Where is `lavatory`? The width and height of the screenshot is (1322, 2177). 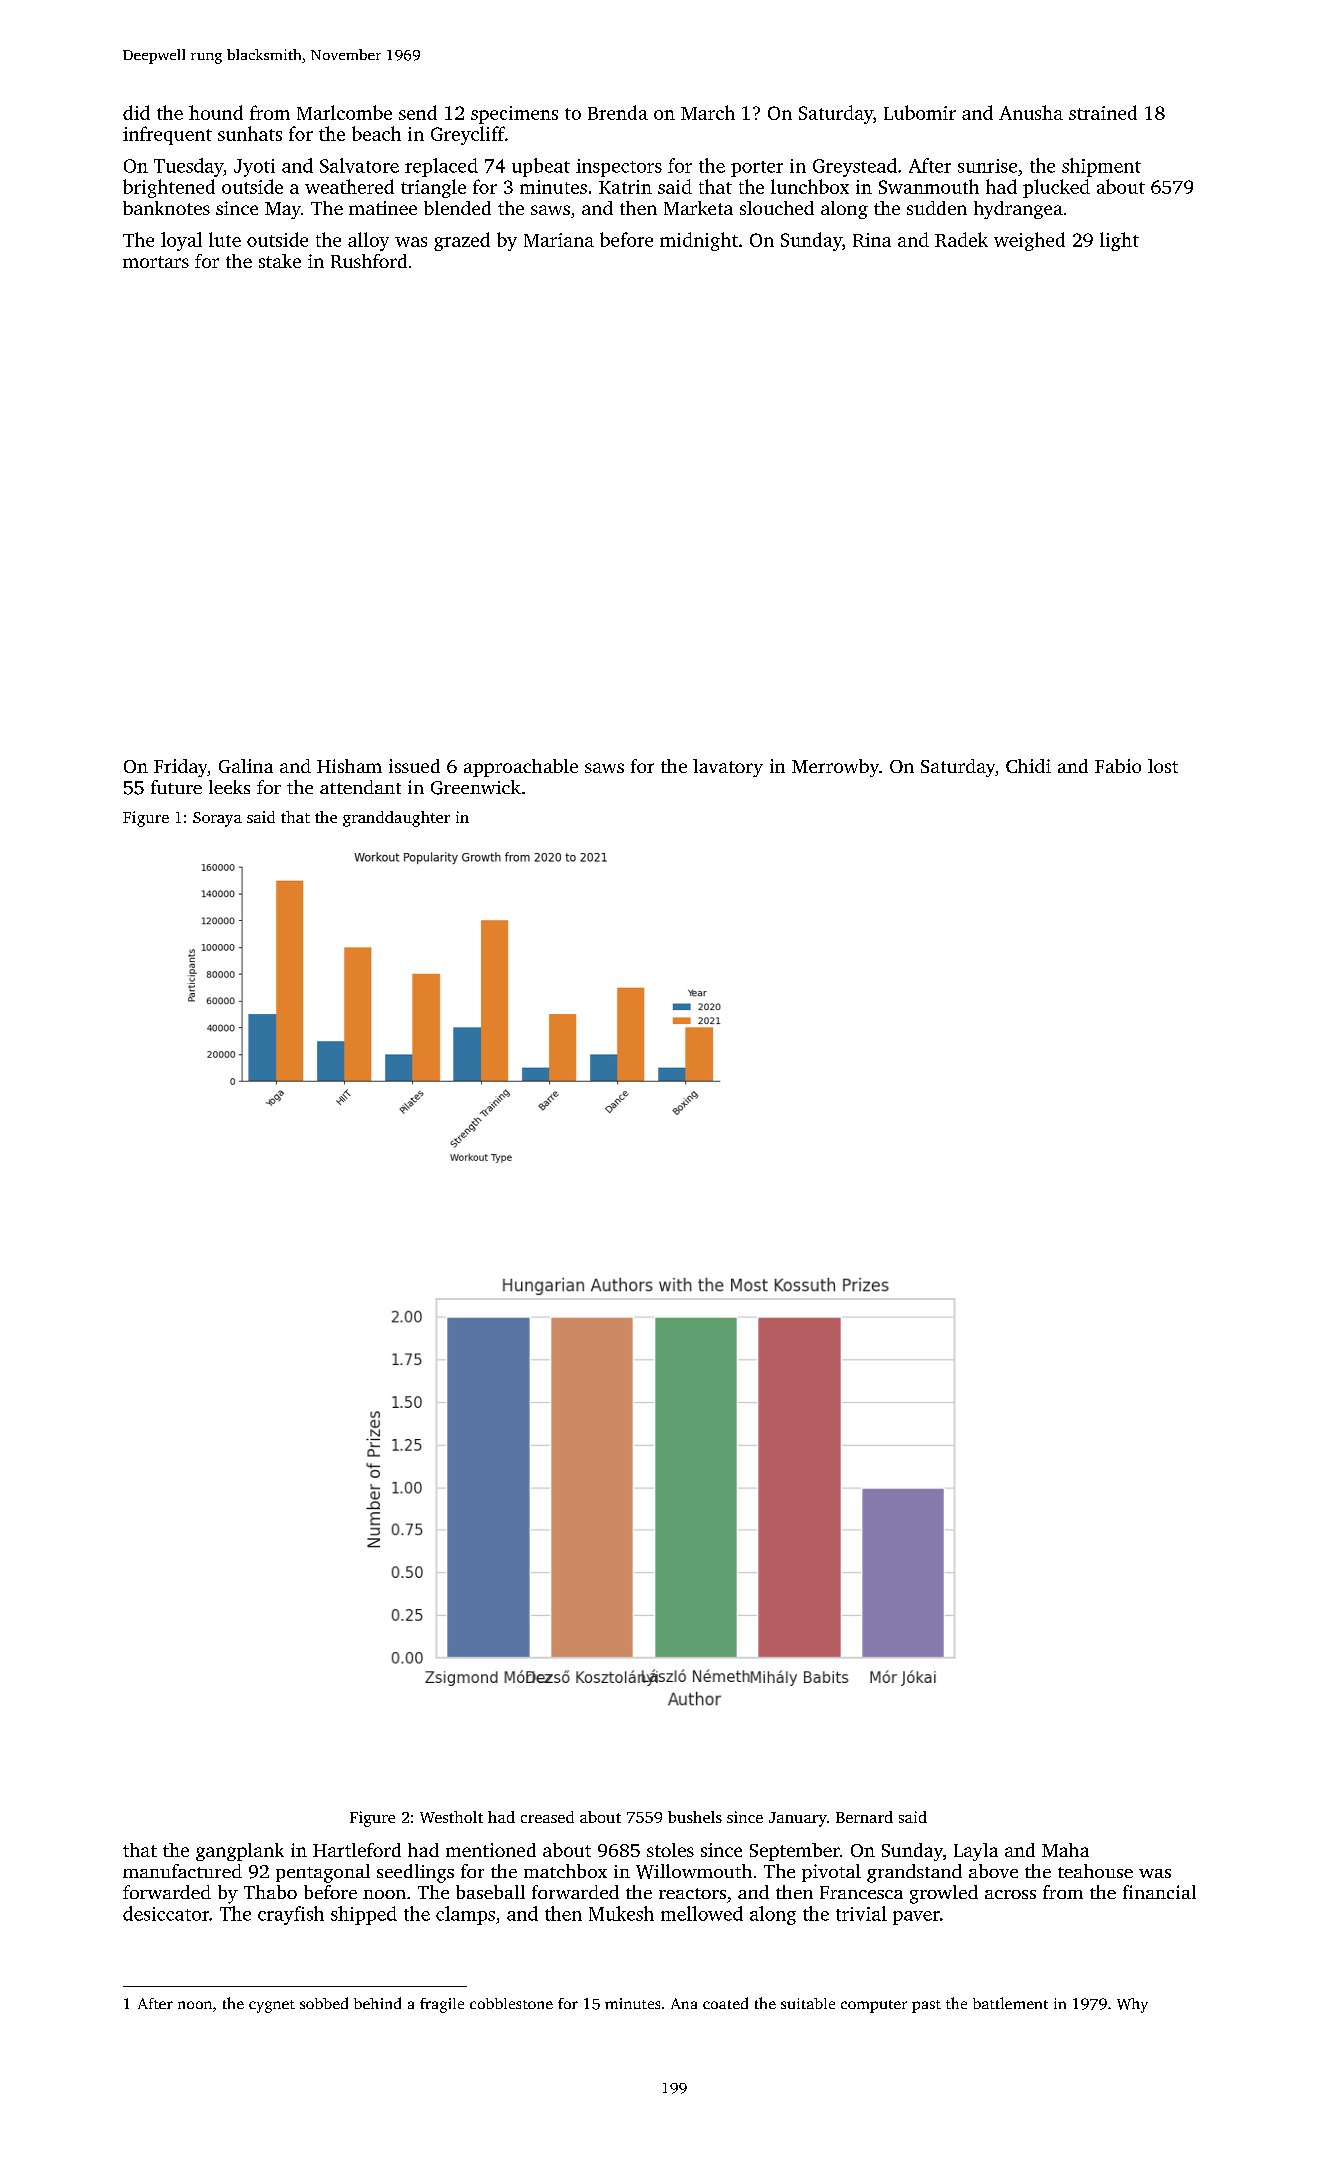
lavatory is located at coordinates (728, 768).
